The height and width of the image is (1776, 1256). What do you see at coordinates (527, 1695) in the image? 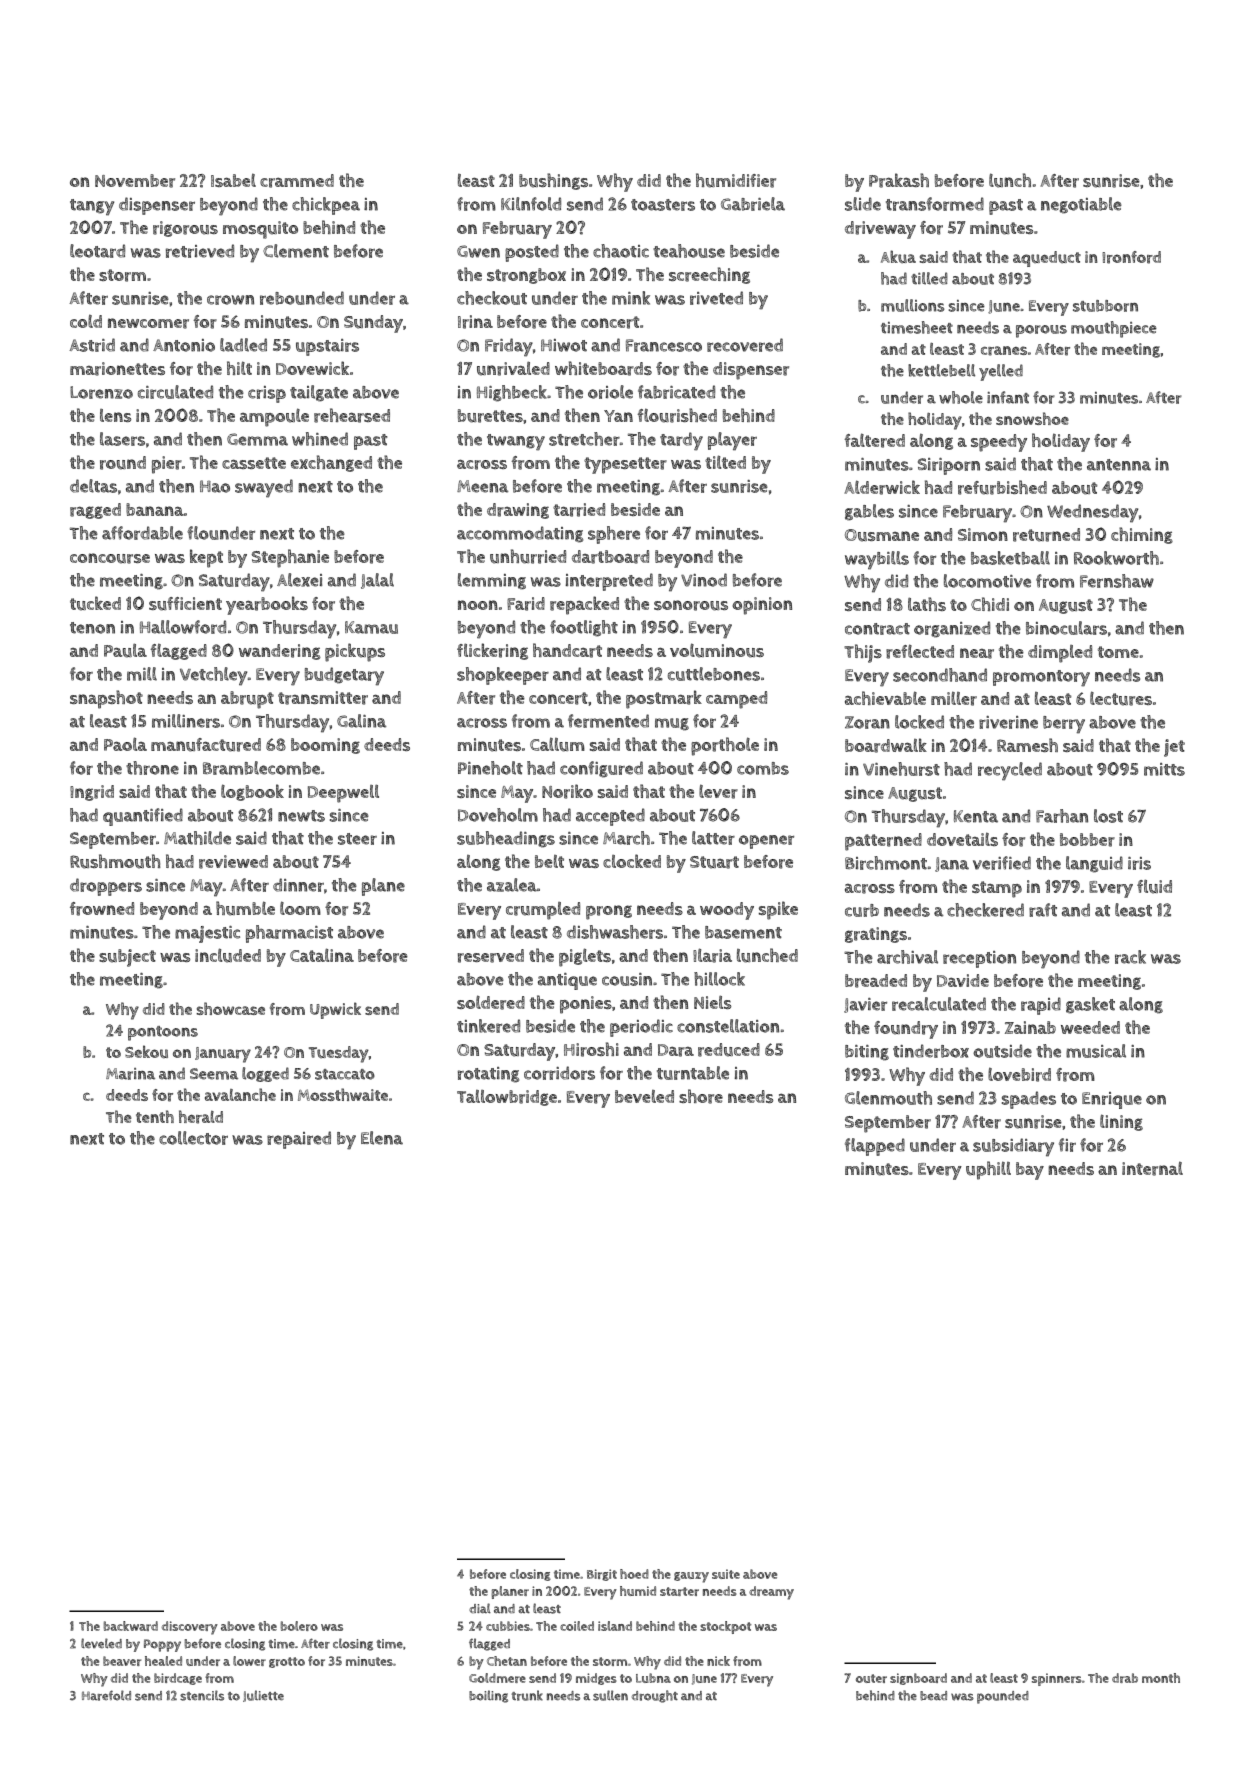
I see `trunk` at bounding box center [527, 1695].
